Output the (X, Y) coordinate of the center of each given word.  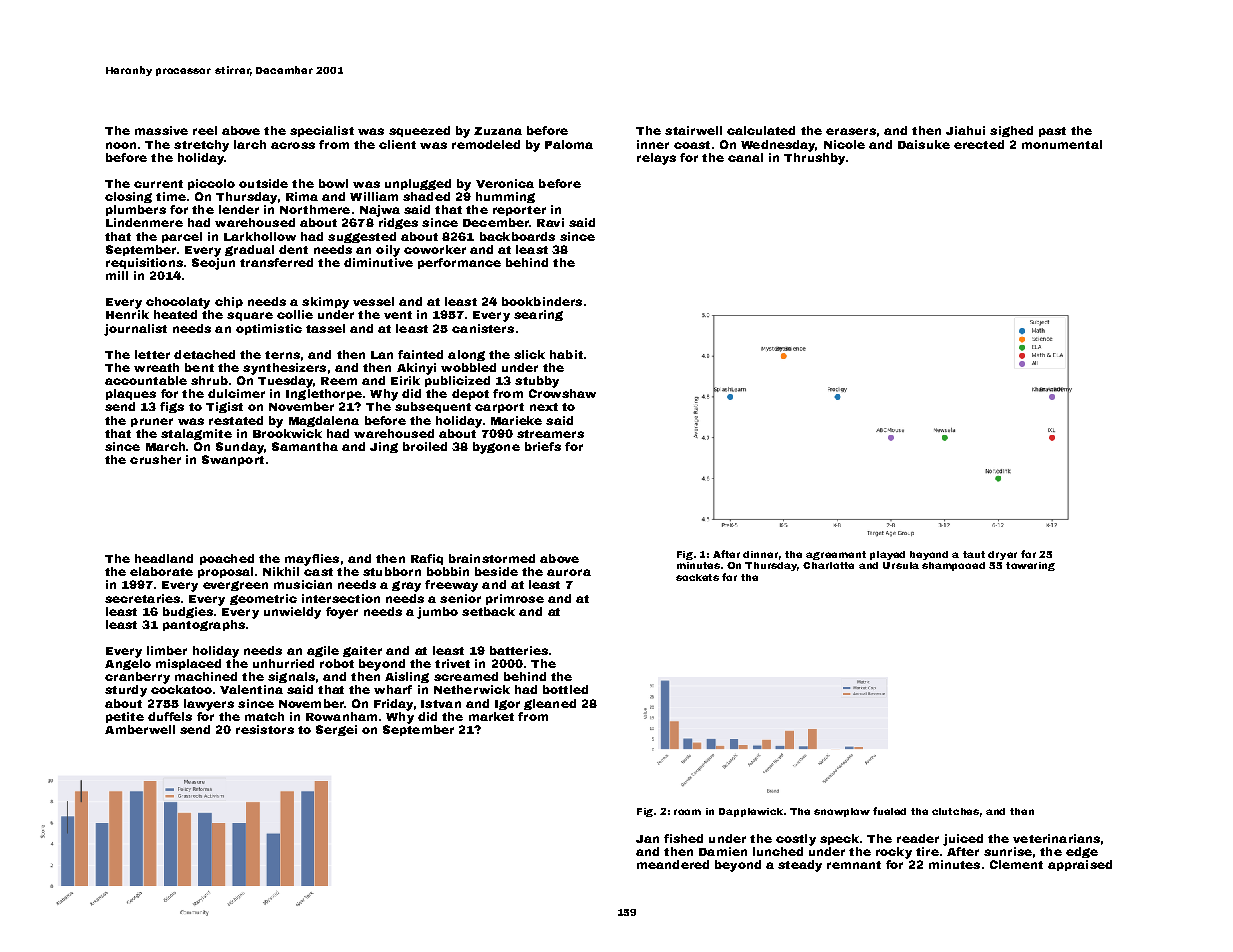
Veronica (505, 183)
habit (566, 354)
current (158, 184)
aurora (569, 572)
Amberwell (140, 729)
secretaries (142, 598)
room (687, 812)
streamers (550, 434)
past (1052, 132)
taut (974, 554)
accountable (146, 380)
